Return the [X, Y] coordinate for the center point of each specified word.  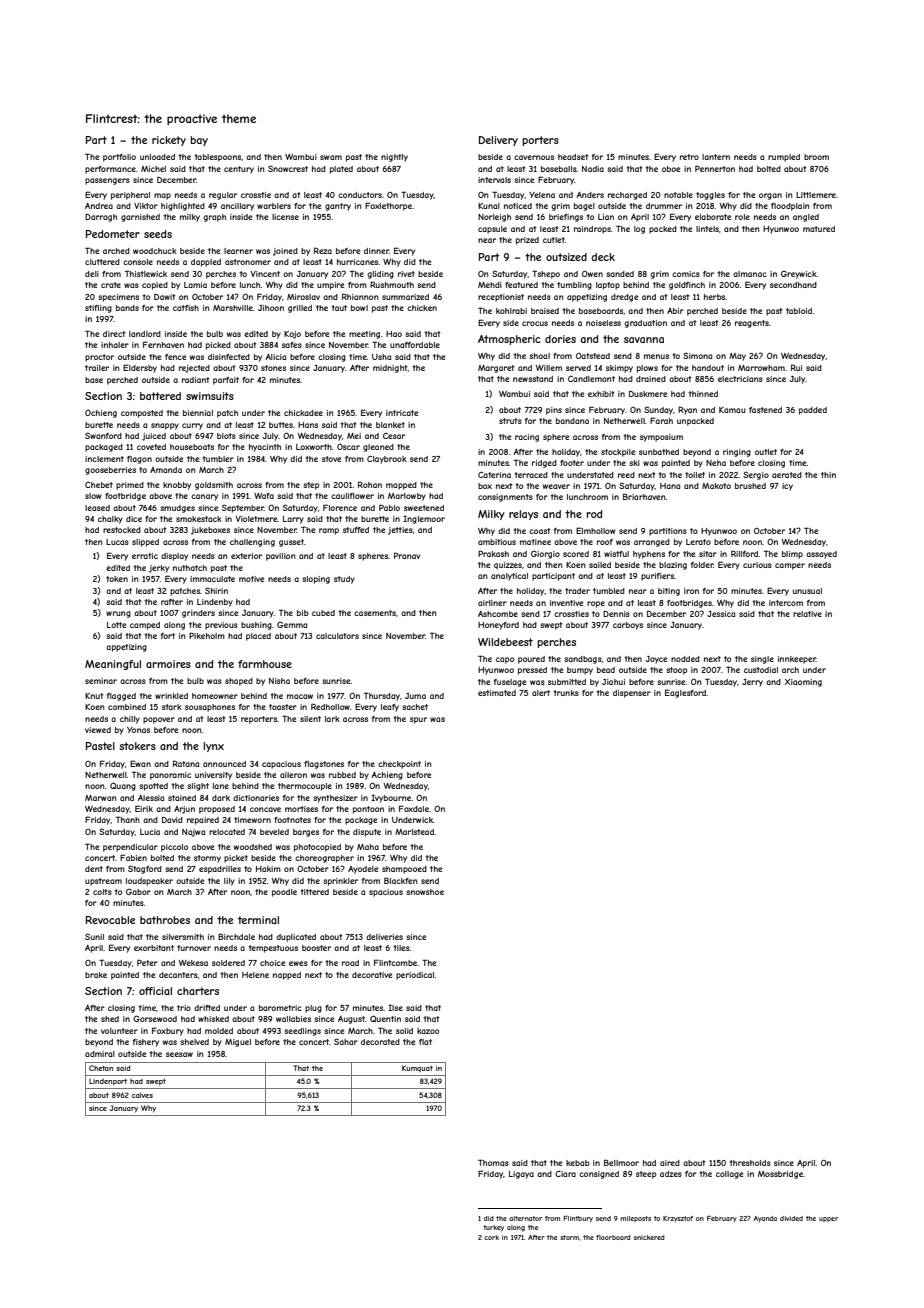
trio [184, 1008]
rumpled [784, 158]
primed [130, 486]
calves [142, 1095]
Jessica [721, 614]
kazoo [428, 1031]
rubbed [342, 775]
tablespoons [217, 158]
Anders [590, 195]
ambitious [497, 542]
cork [491, 1237]
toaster [283, 707]
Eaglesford [685, 693]
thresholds [750, 1163]
